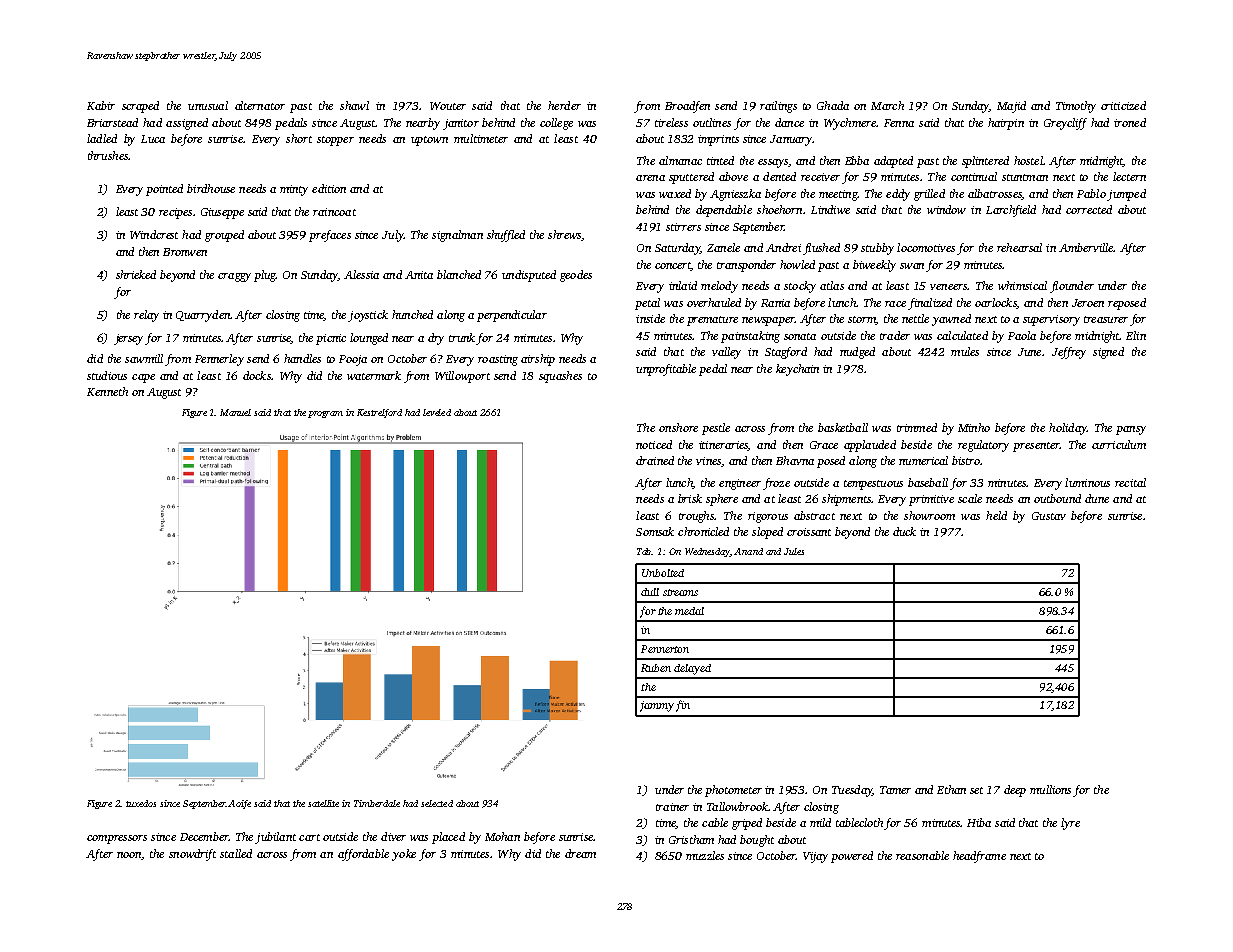 Image resolution: width=1233 pixels, height=952 pixels. I want to click on photometer, so click(733, 791).
